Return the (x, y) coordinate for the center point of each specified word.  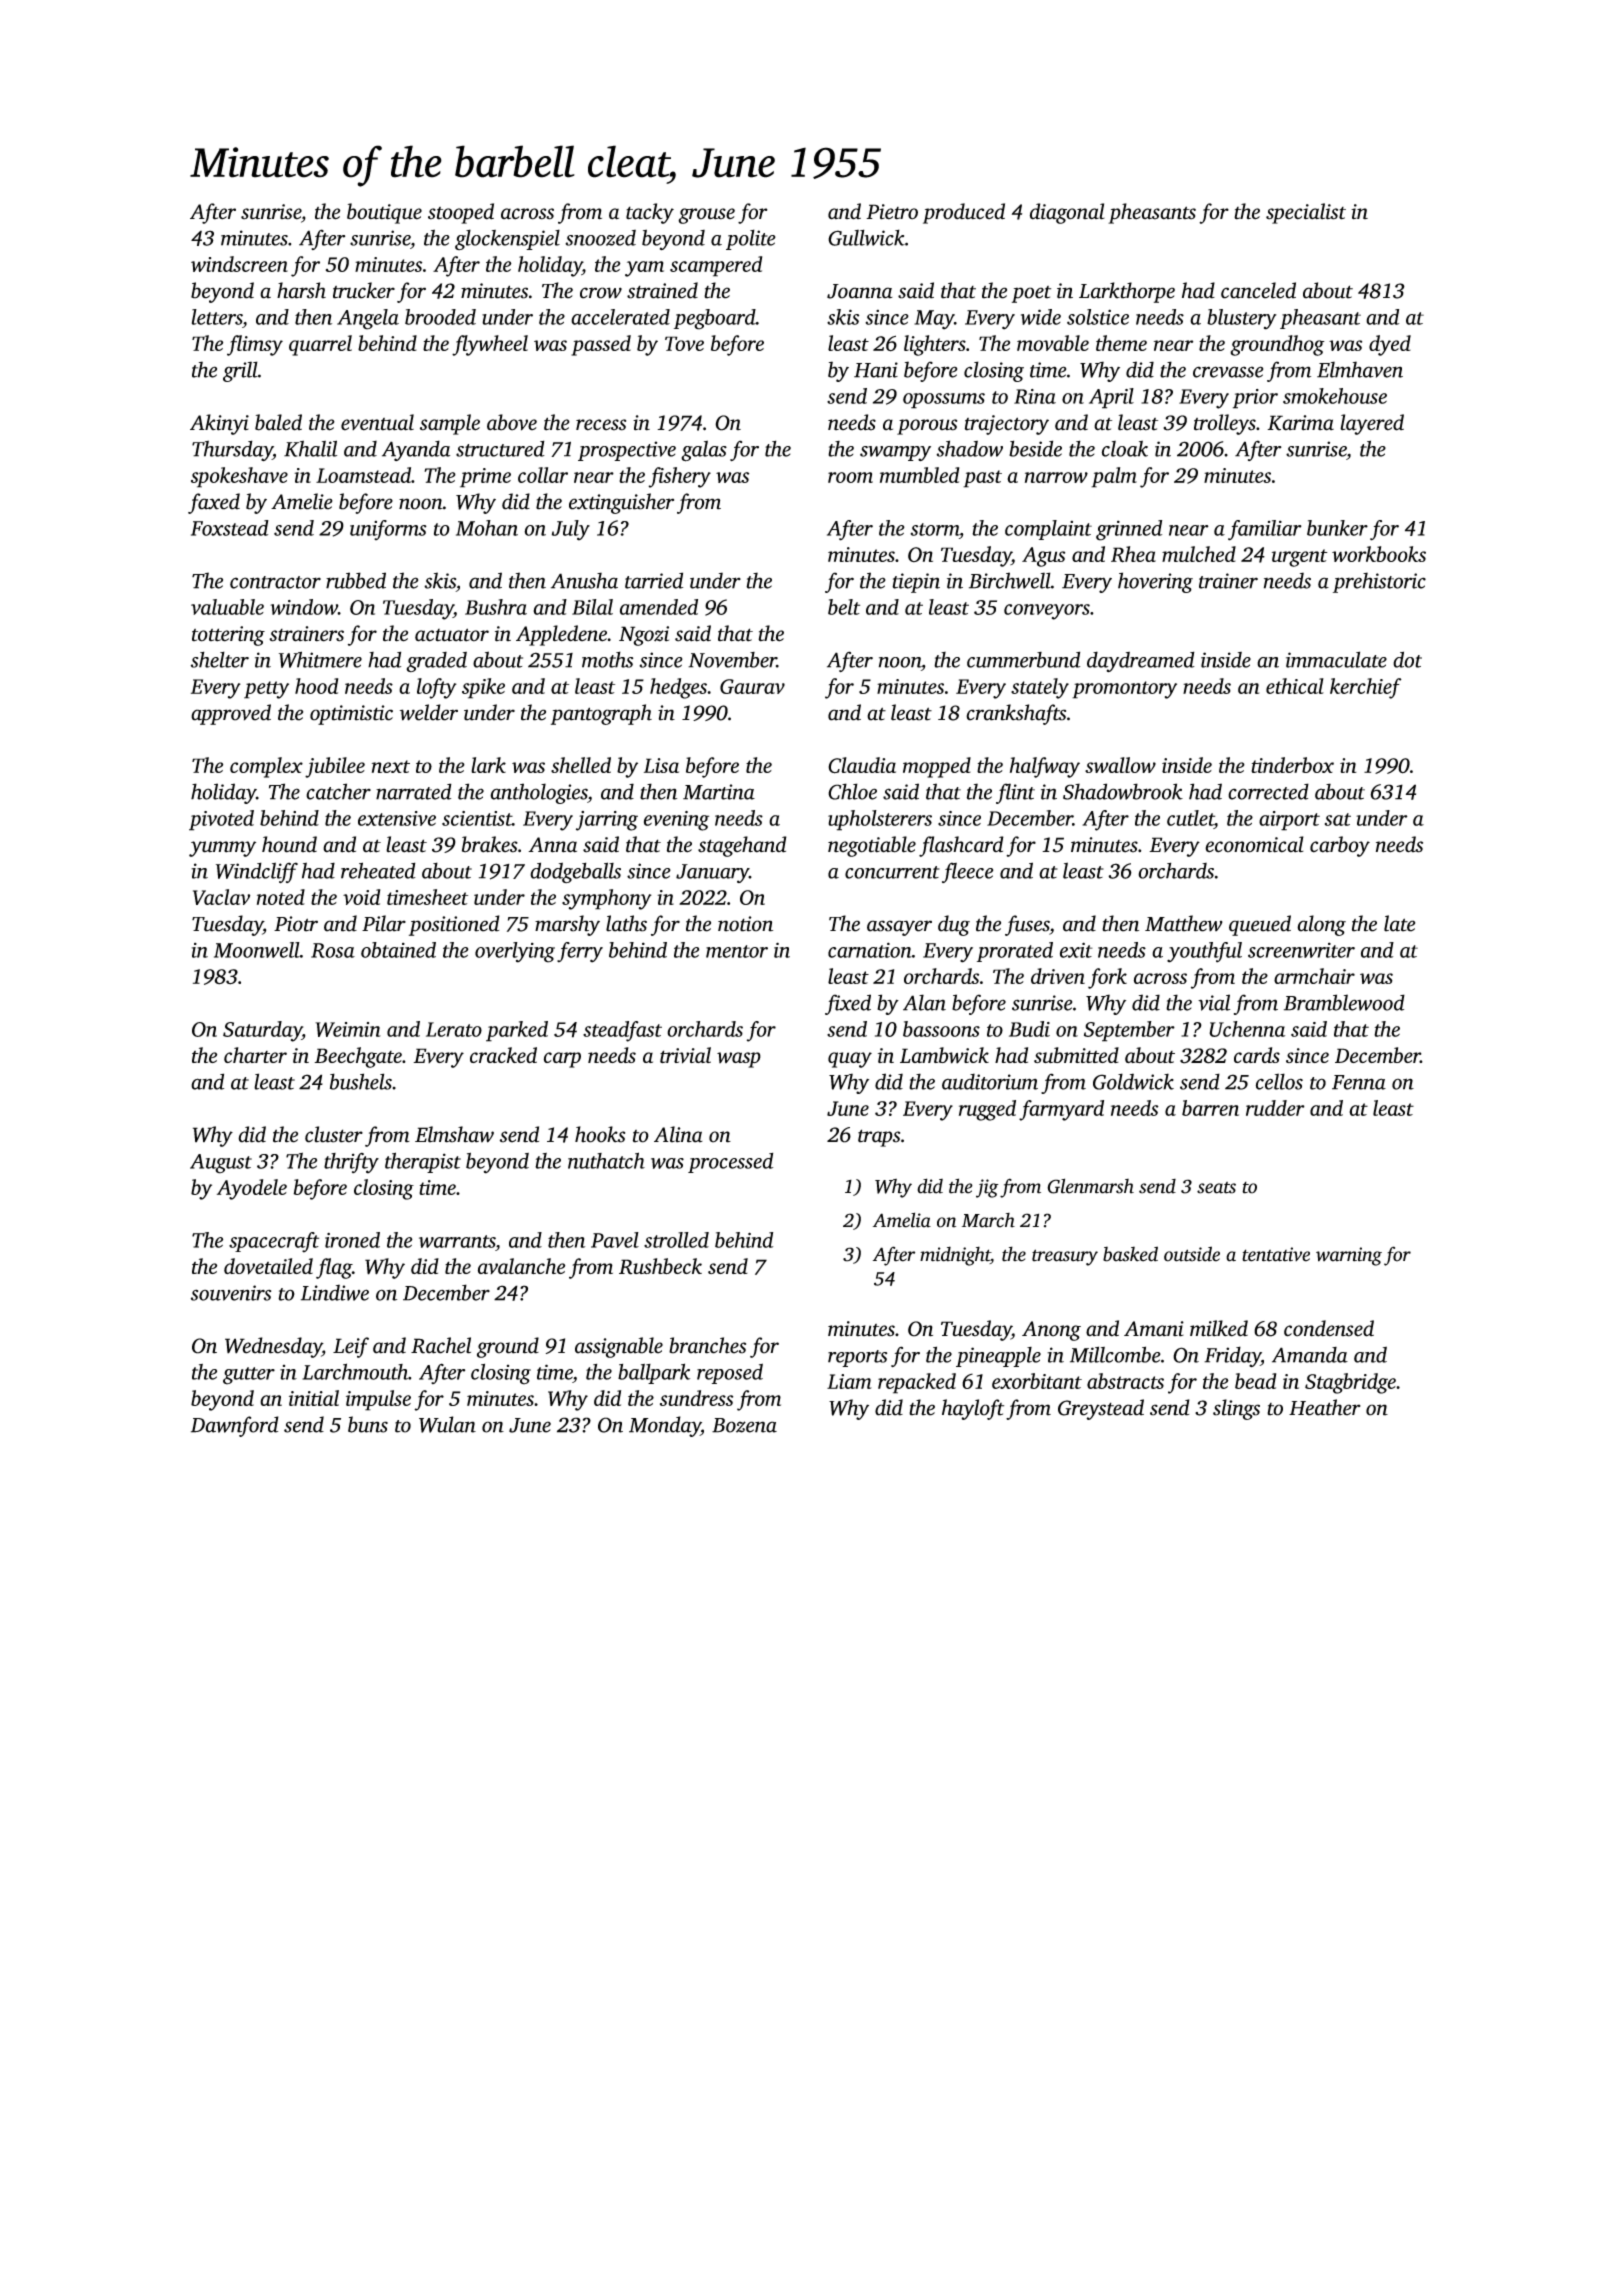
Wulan (447, 1424)
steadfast (622, 1031)
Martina (719, 792)
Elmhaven (1360, 369)
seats (1216, 1188)
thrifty (351, 1163)
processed (730, 1163)
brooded (440, 317)
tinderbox (1292, 765)
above (512, 422)
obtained (398, 950)
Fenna (1359, 1082)
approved (231, 714)
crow (601, 293)
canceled (1258, 290)
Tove (684, 343)
